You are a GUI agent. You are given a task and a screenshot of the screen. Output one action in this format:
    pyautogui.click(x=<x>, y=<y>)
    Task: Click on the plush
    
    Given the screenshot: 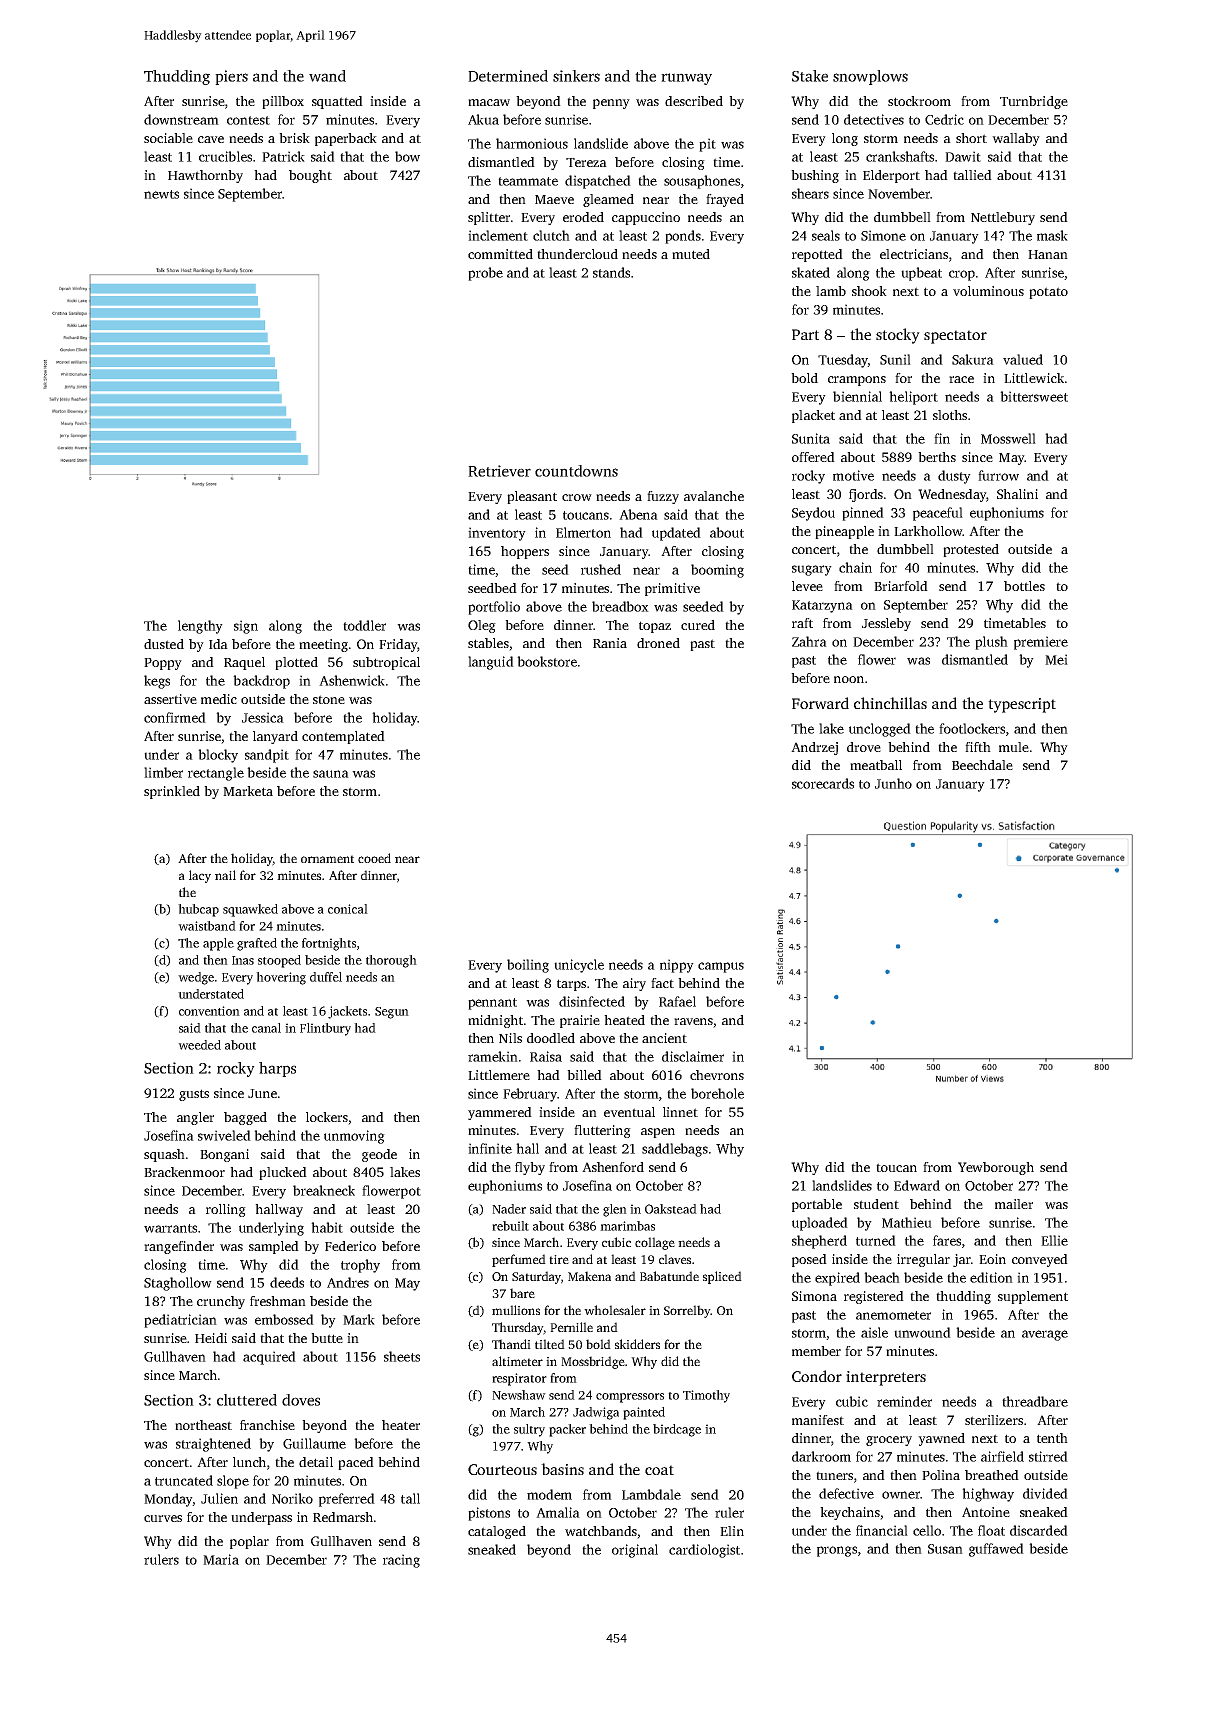 What is the action you would take?
    pyautogui.click(x=991, y=643)
